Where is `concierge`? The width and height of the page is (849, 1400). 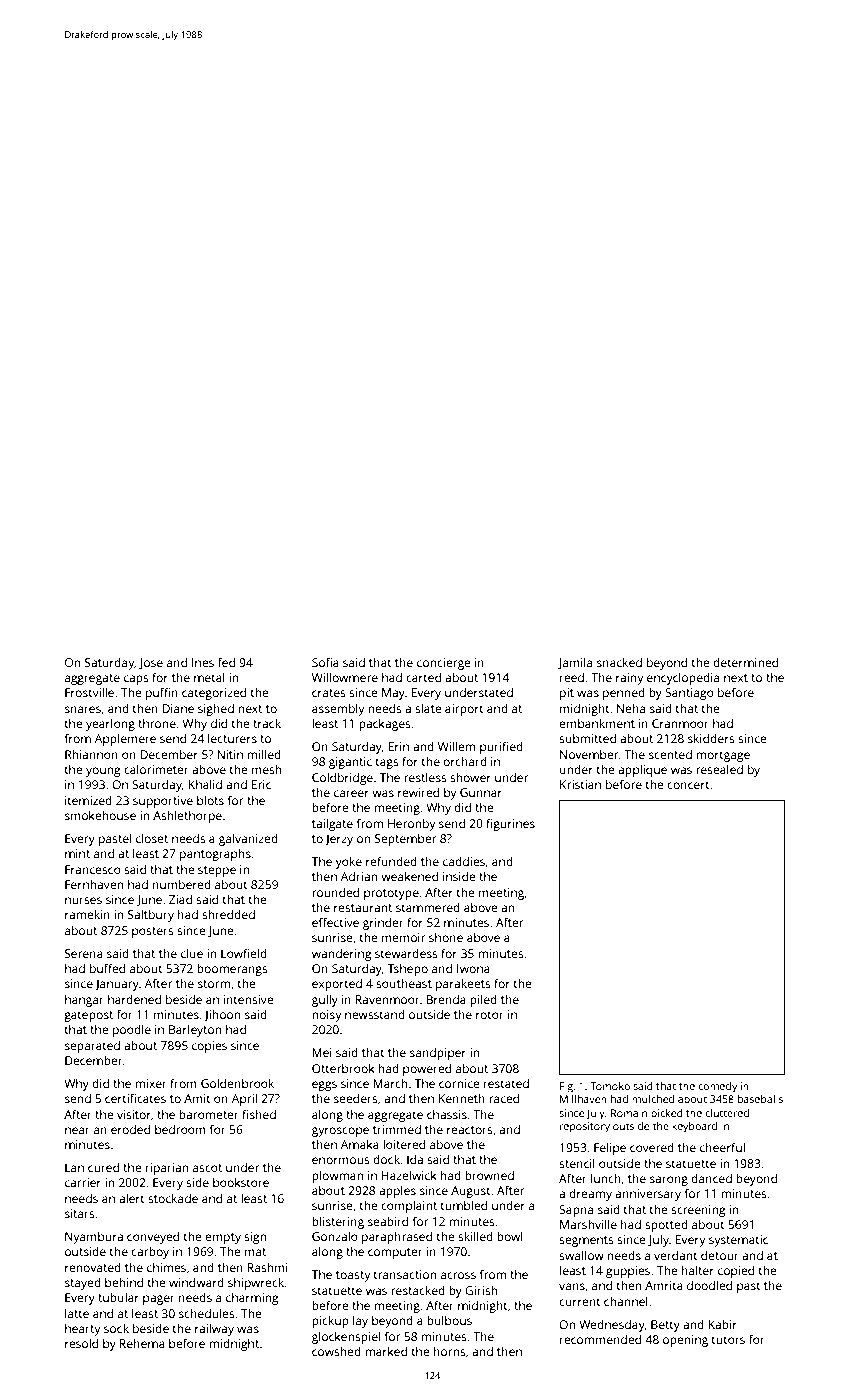 concierge is located at coordinates (444, 664).
